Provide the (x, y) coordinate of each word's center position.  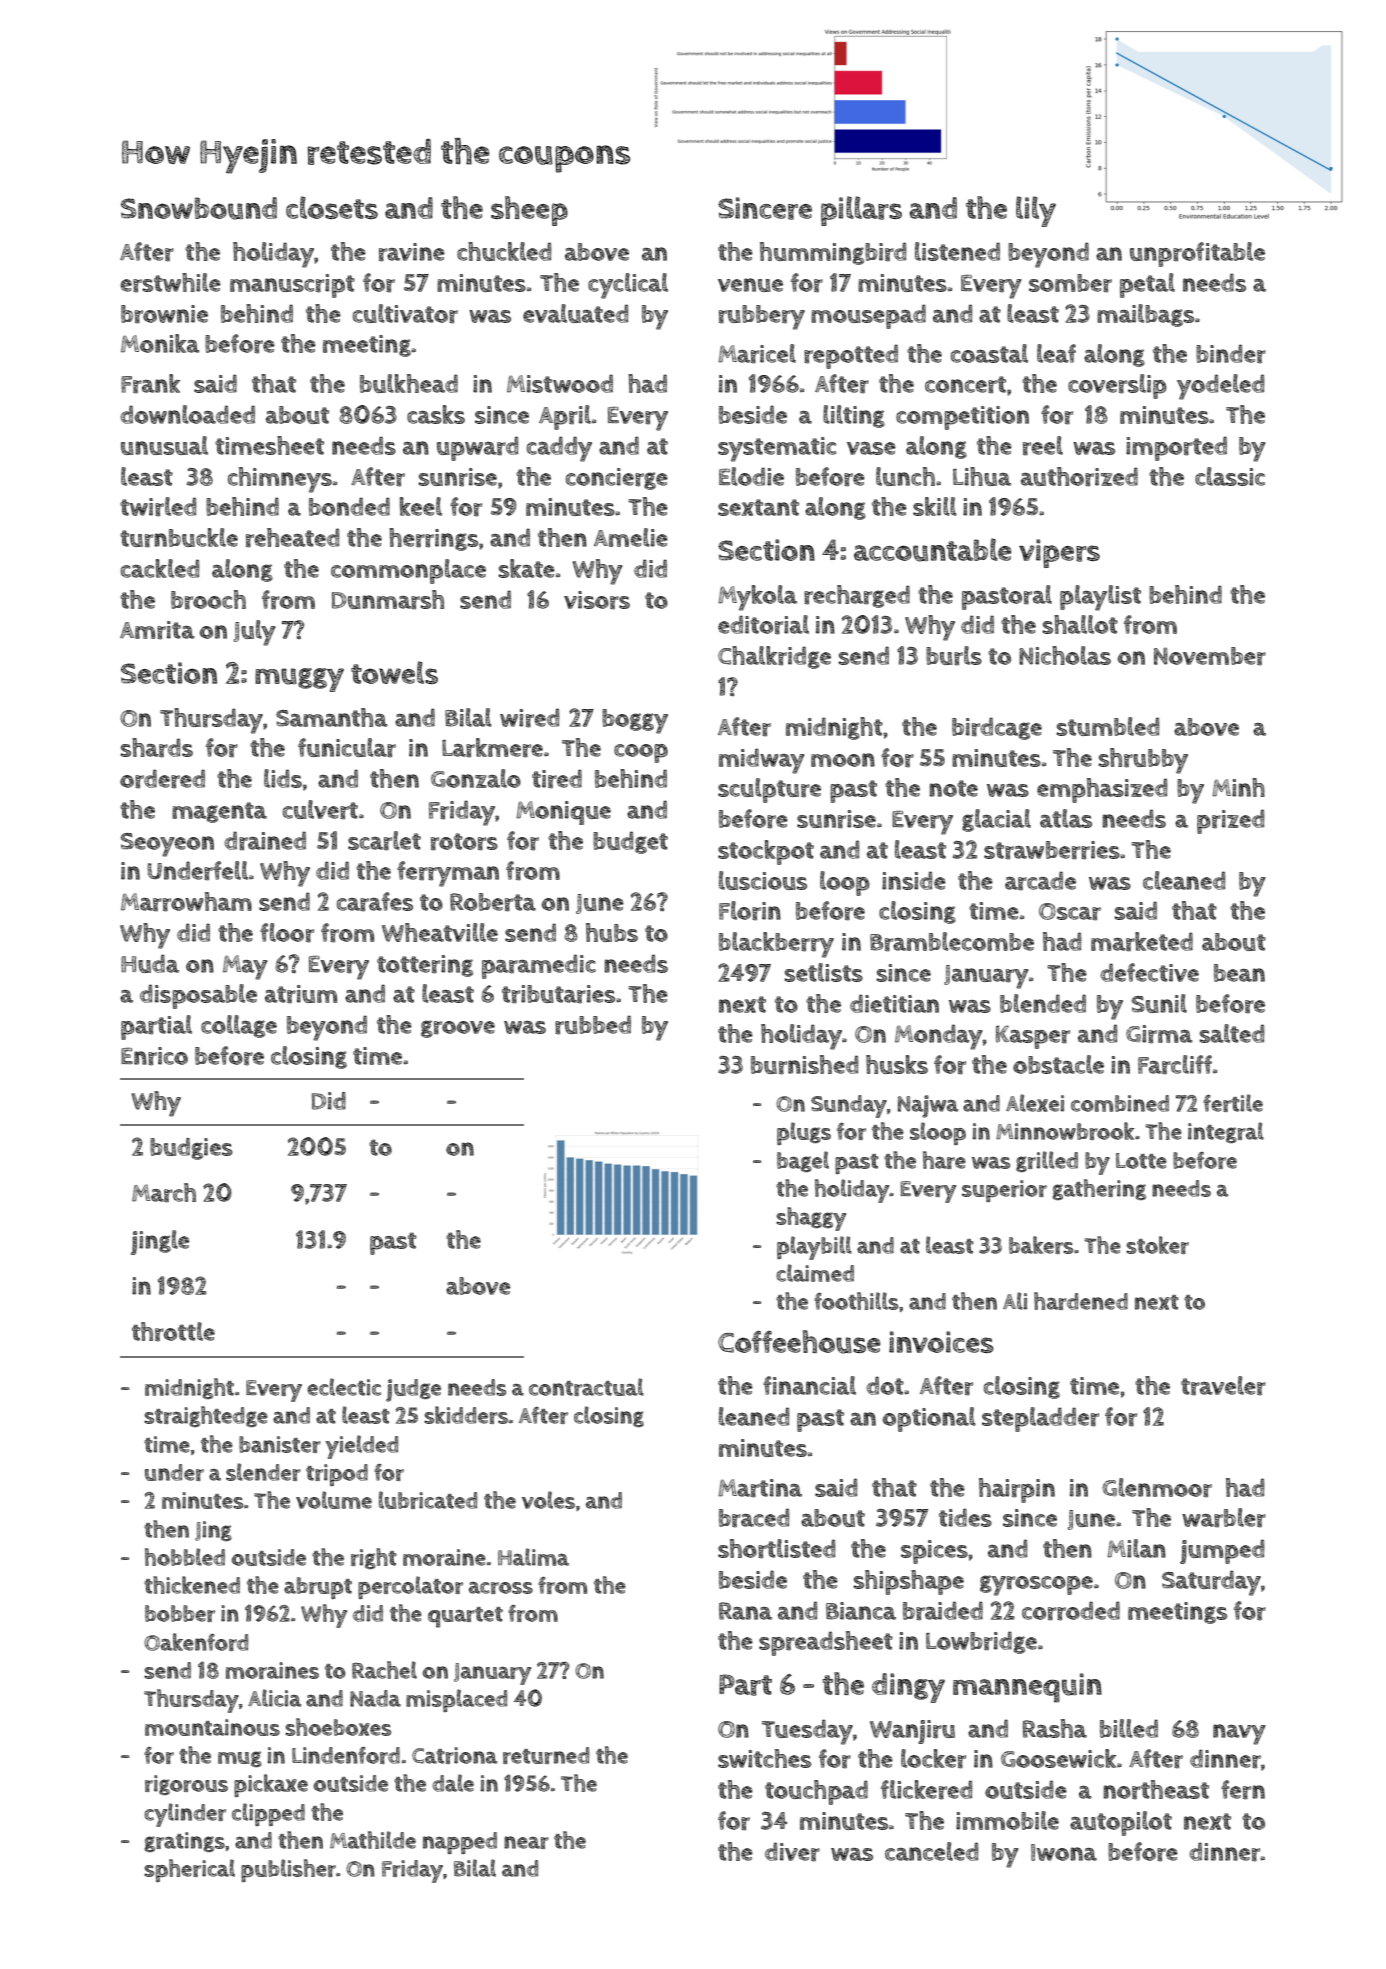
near (526, 1842)
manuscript (292, 286)
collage (239, 1026)
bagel (803, 1161)
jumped (1222, 1551)
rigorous (186, 1785)
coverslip (1117, 386)
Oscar (1070, 912)
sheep (529, 211)
